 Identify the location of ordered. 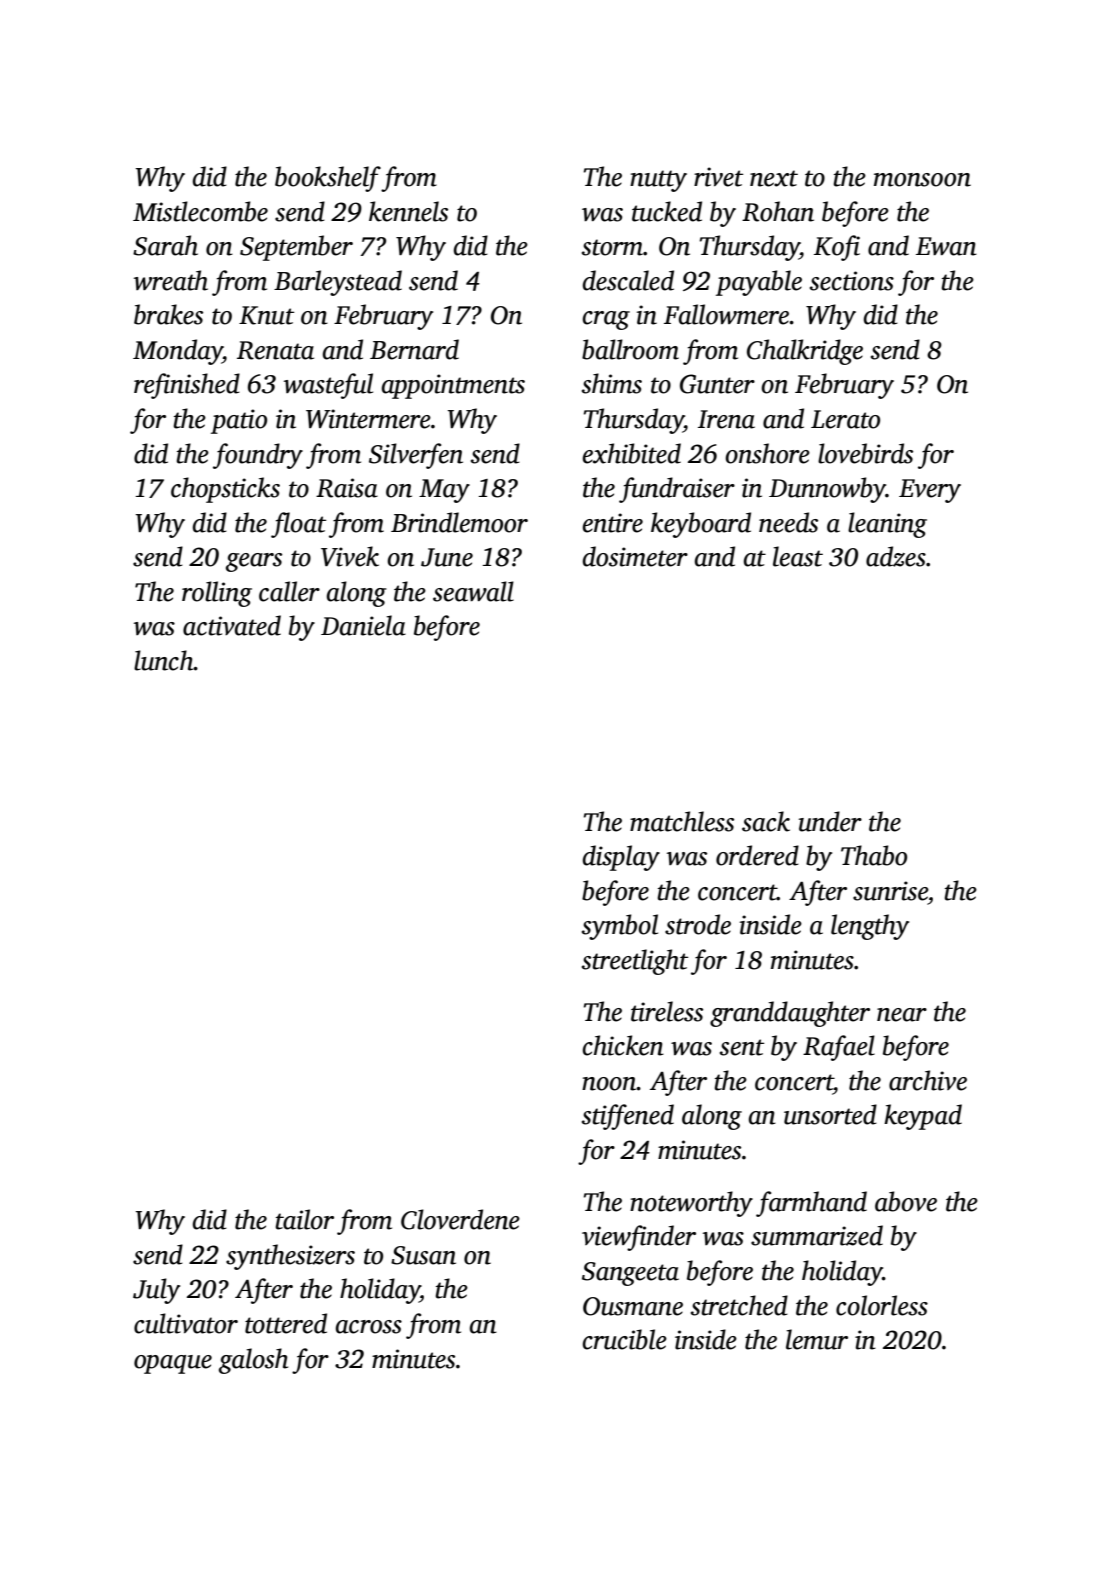
(757, 855).
